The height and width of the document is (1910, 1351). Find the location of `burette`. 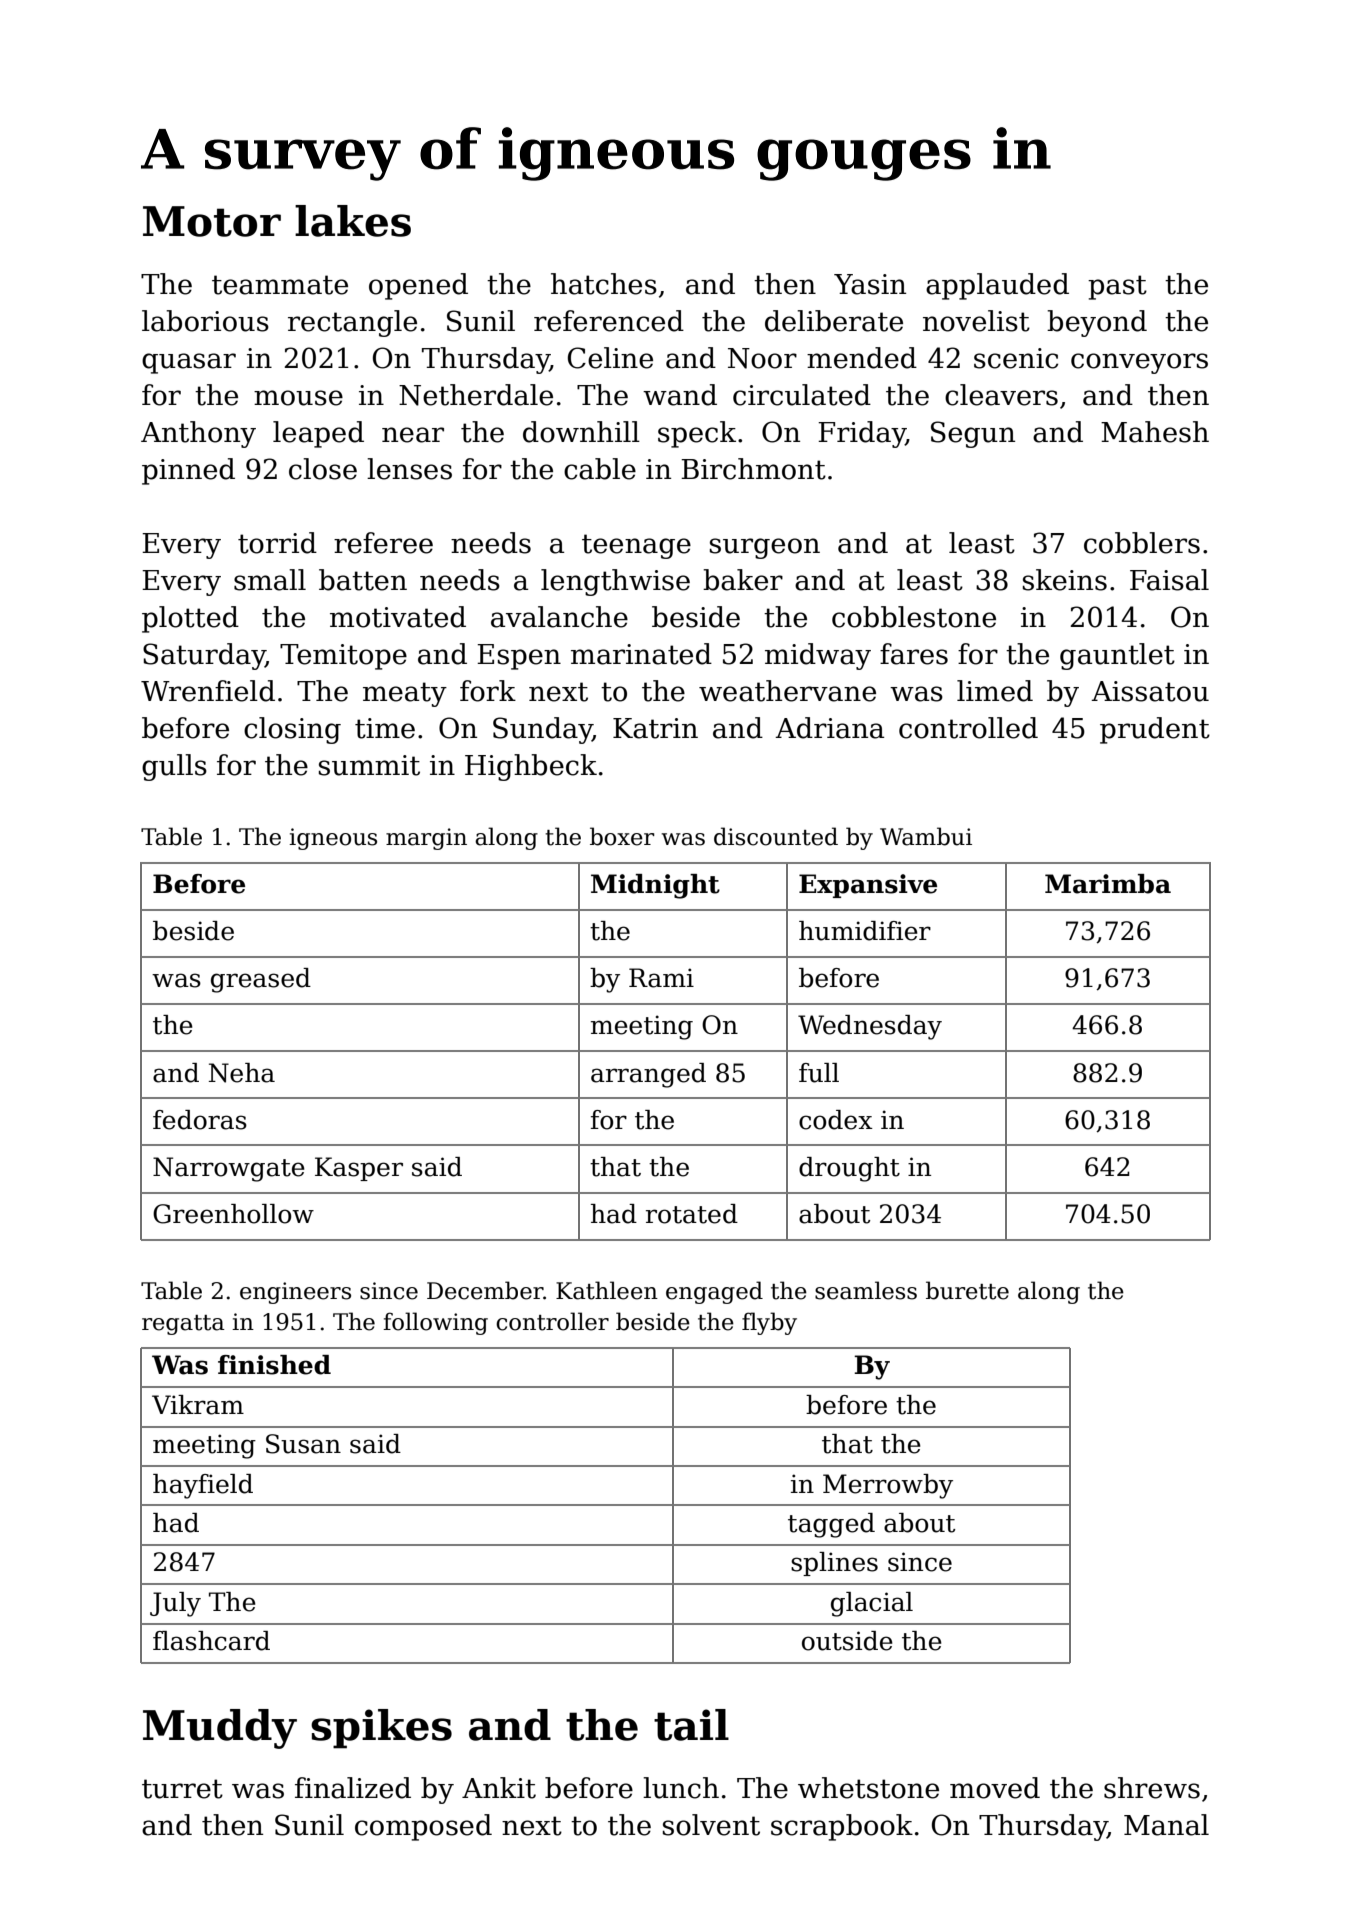

burette is located at coordinates (967, 1290).
